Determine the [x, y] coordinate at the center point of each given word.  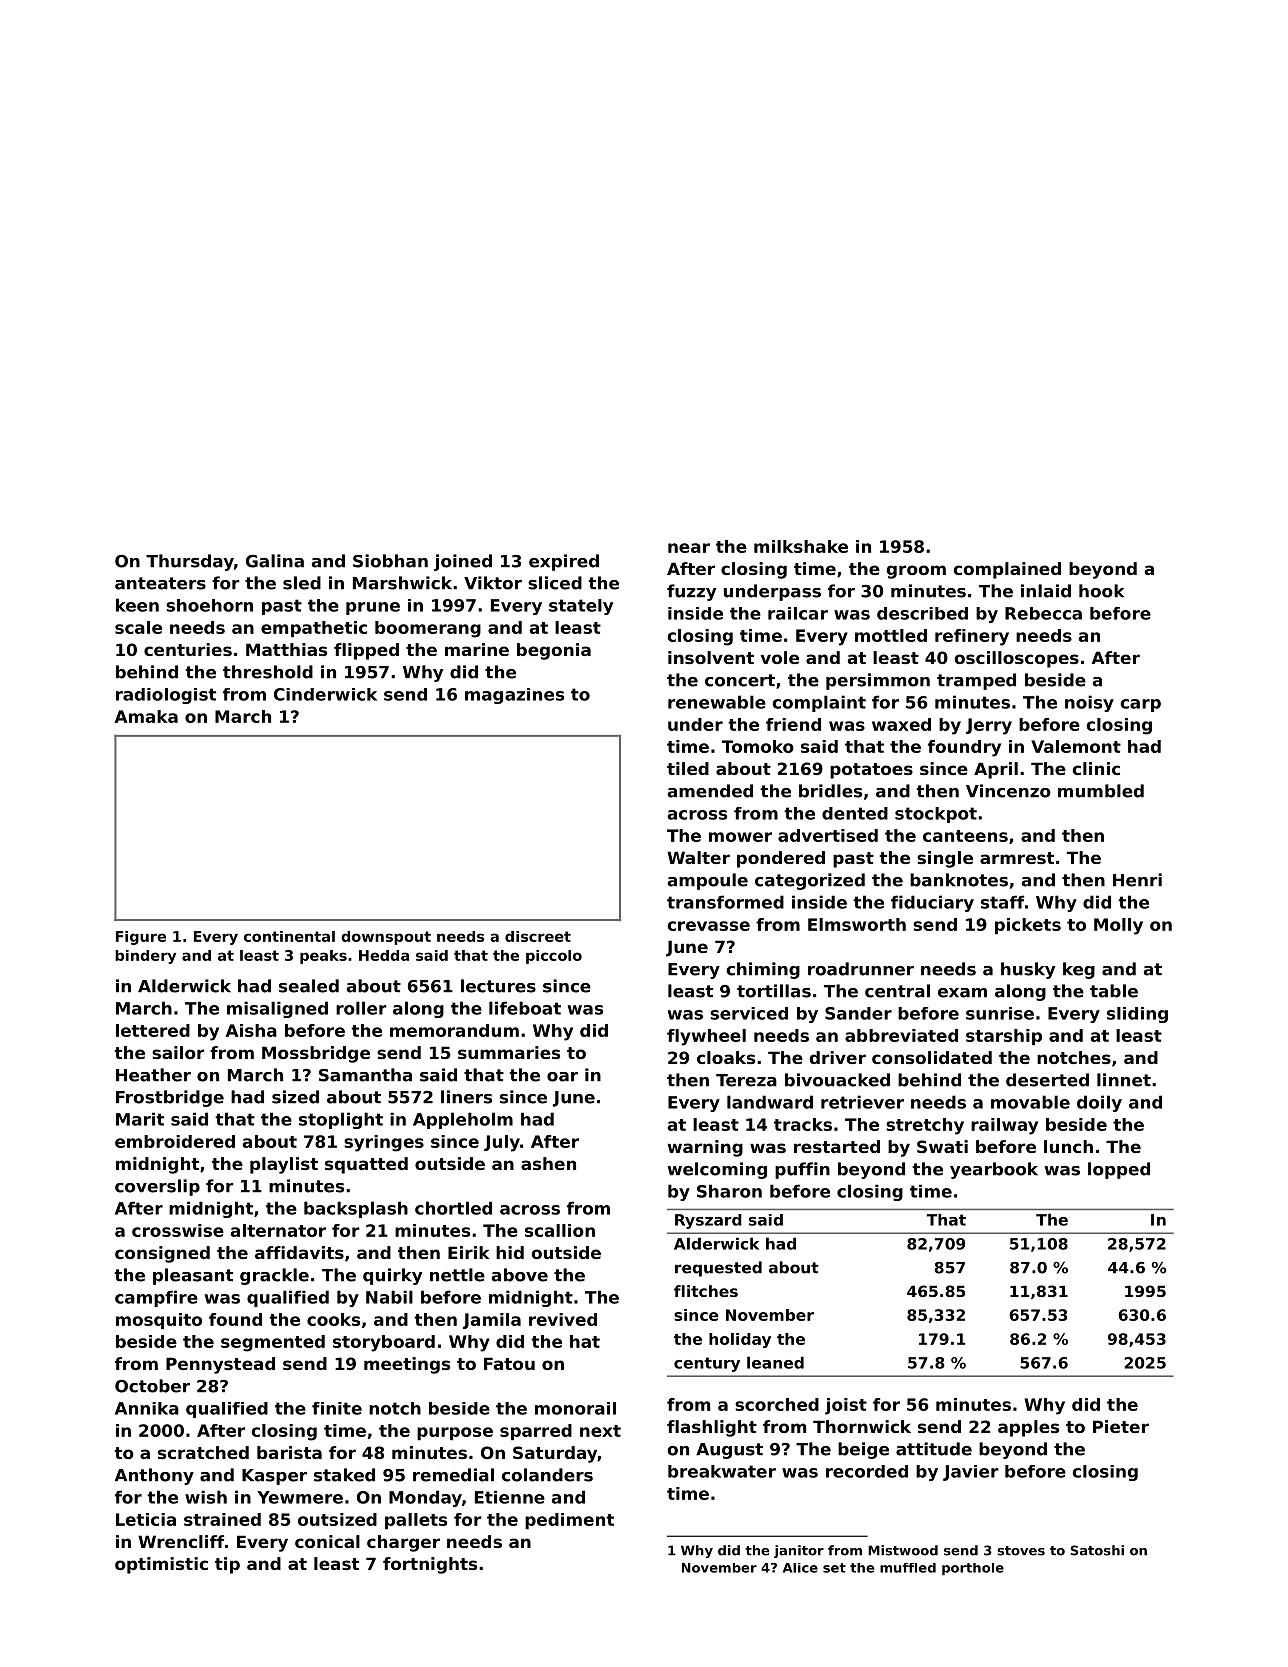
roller [361, 1008]
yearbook [994, 1170]
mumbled [1101, 791]
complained [1007, 570]
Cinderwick [325, 694]
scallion [560, 1230]
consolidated [932, 1057]
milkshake [801, 546]
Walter [698, 857]
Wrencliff [181, 1541]
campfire [156, 1298]
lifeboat [525, 1008]
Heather [153, 1075]
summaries [509, 1052]
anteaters [160, 583]
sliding [1137, 1015]
